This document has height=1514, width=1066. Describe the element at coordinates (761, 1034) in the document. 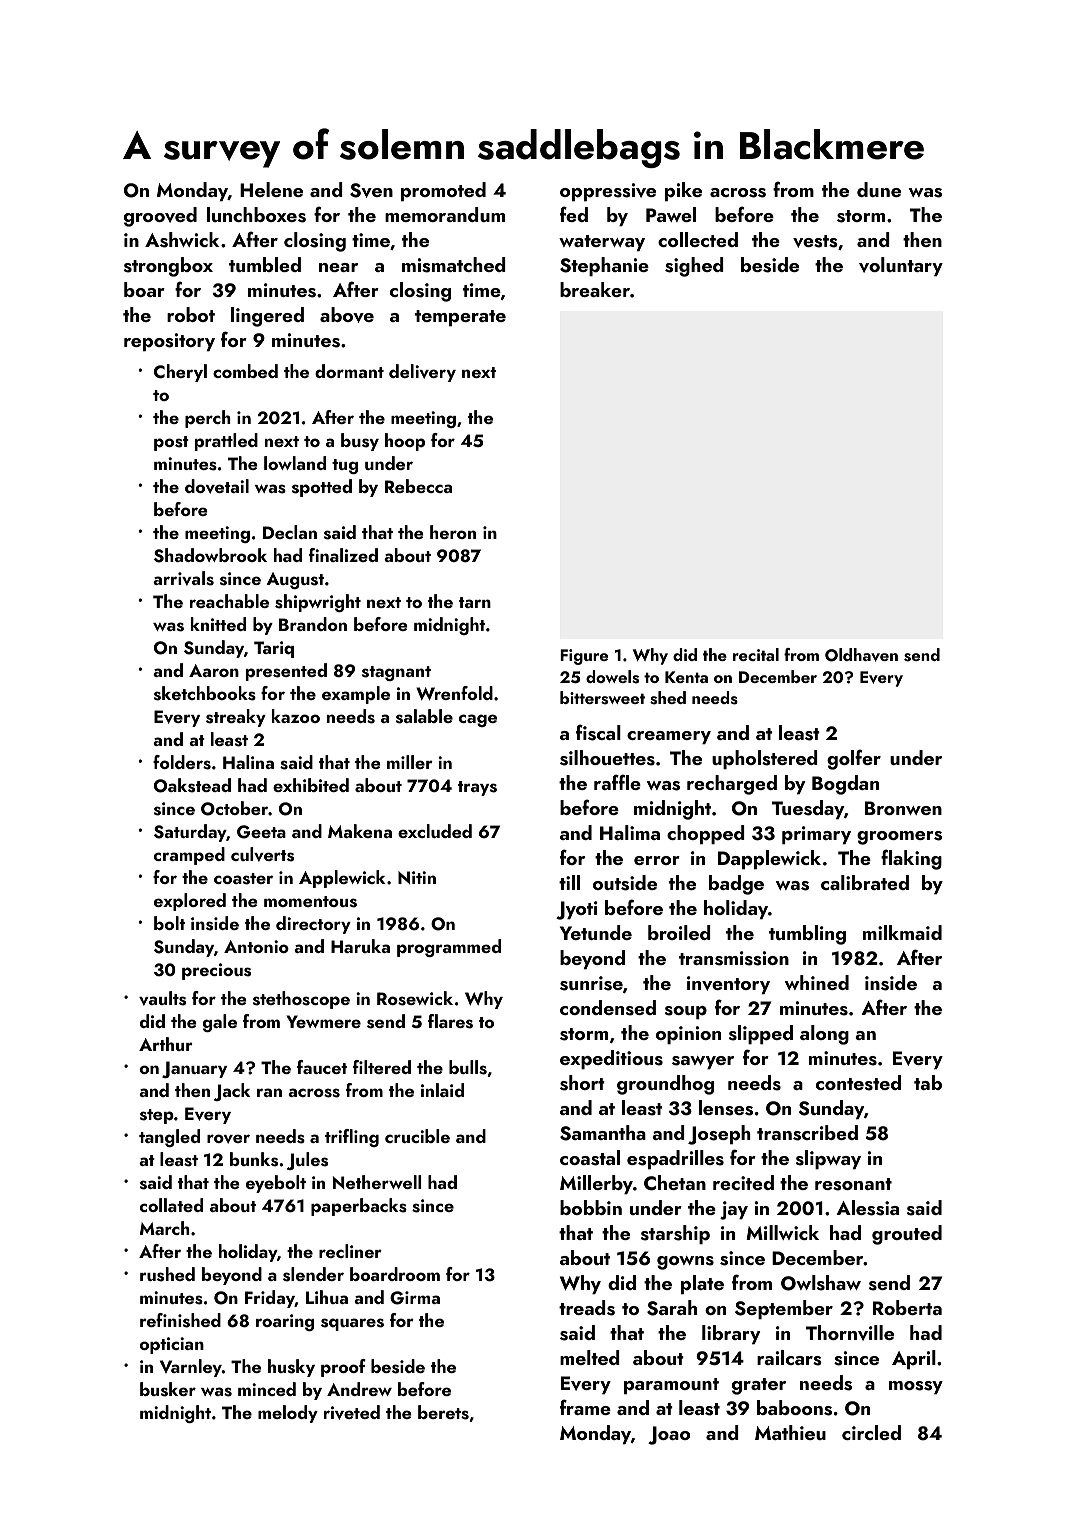

I see `slipped` at that location.
